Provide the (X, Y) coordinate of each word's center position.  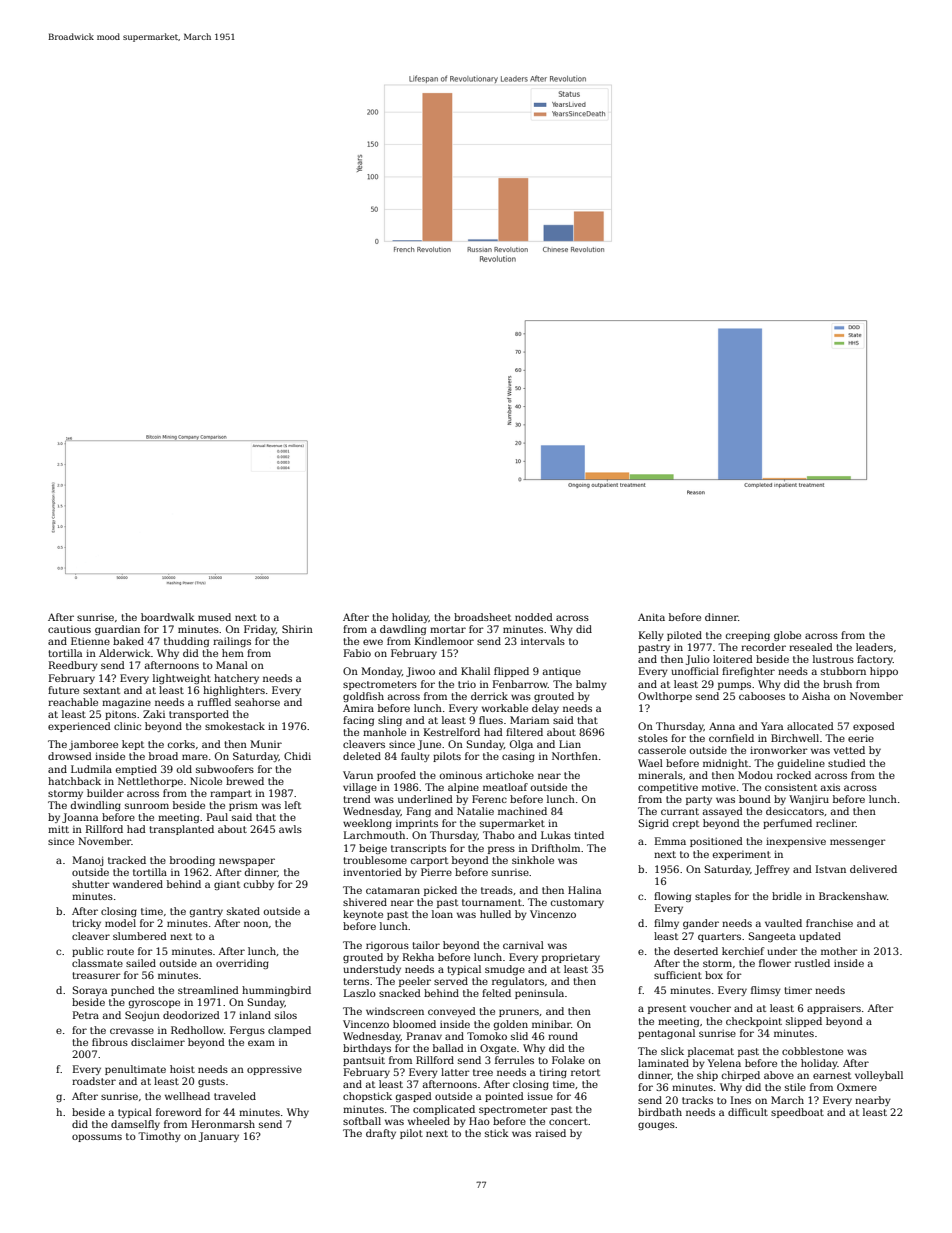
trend (357, 799)
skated (243, 911)
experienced (79, 727)
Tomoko (487, 1036)
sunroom (147, 806)
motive (719, 787)
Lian (570, 744)
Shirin (297, 629)
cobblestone (812, 1051)
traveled (235, 1096)
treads (497, 890)
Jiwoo (420, 672)
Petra (86, 1015)
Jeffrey (772, 870)
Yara (772, 726)
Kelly (651, 636)
